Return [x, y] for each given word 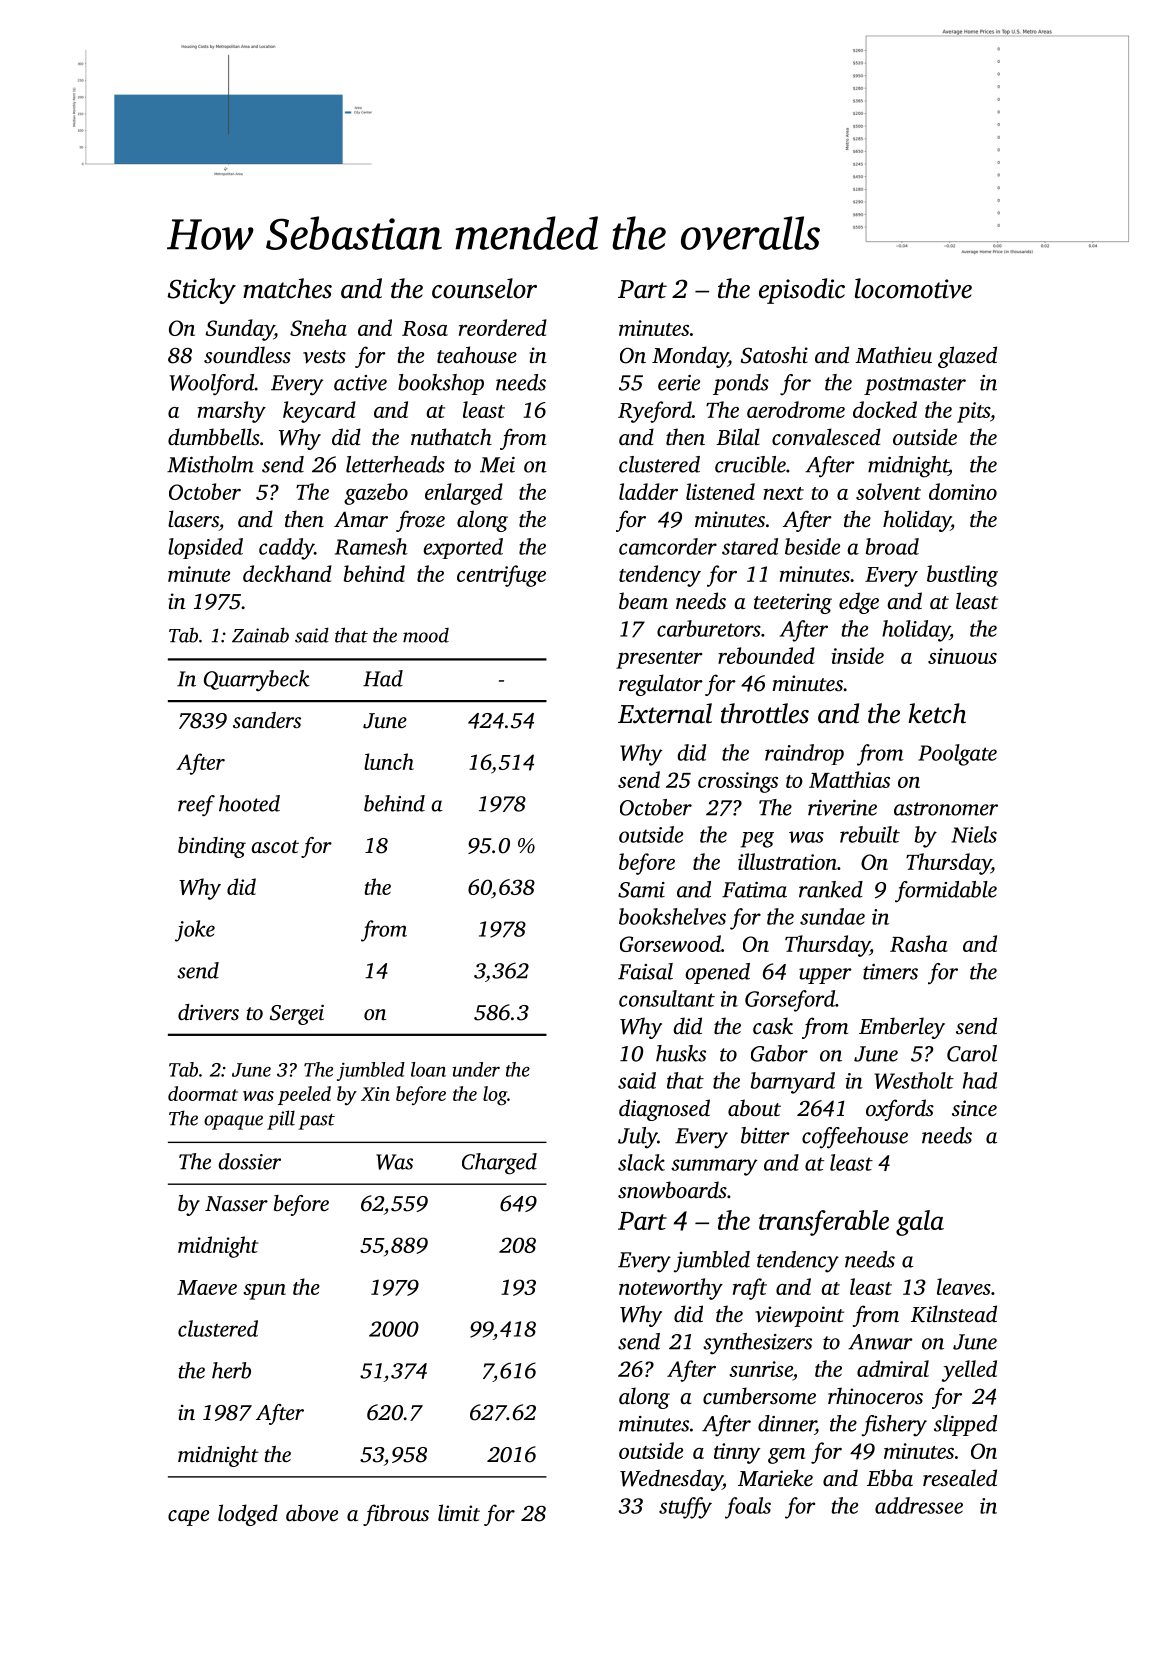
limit [459, 1512]
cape [188, 1518]
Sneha [318, 327]
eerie [679, 383]
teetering [793, 603]
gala [920, 1223]
